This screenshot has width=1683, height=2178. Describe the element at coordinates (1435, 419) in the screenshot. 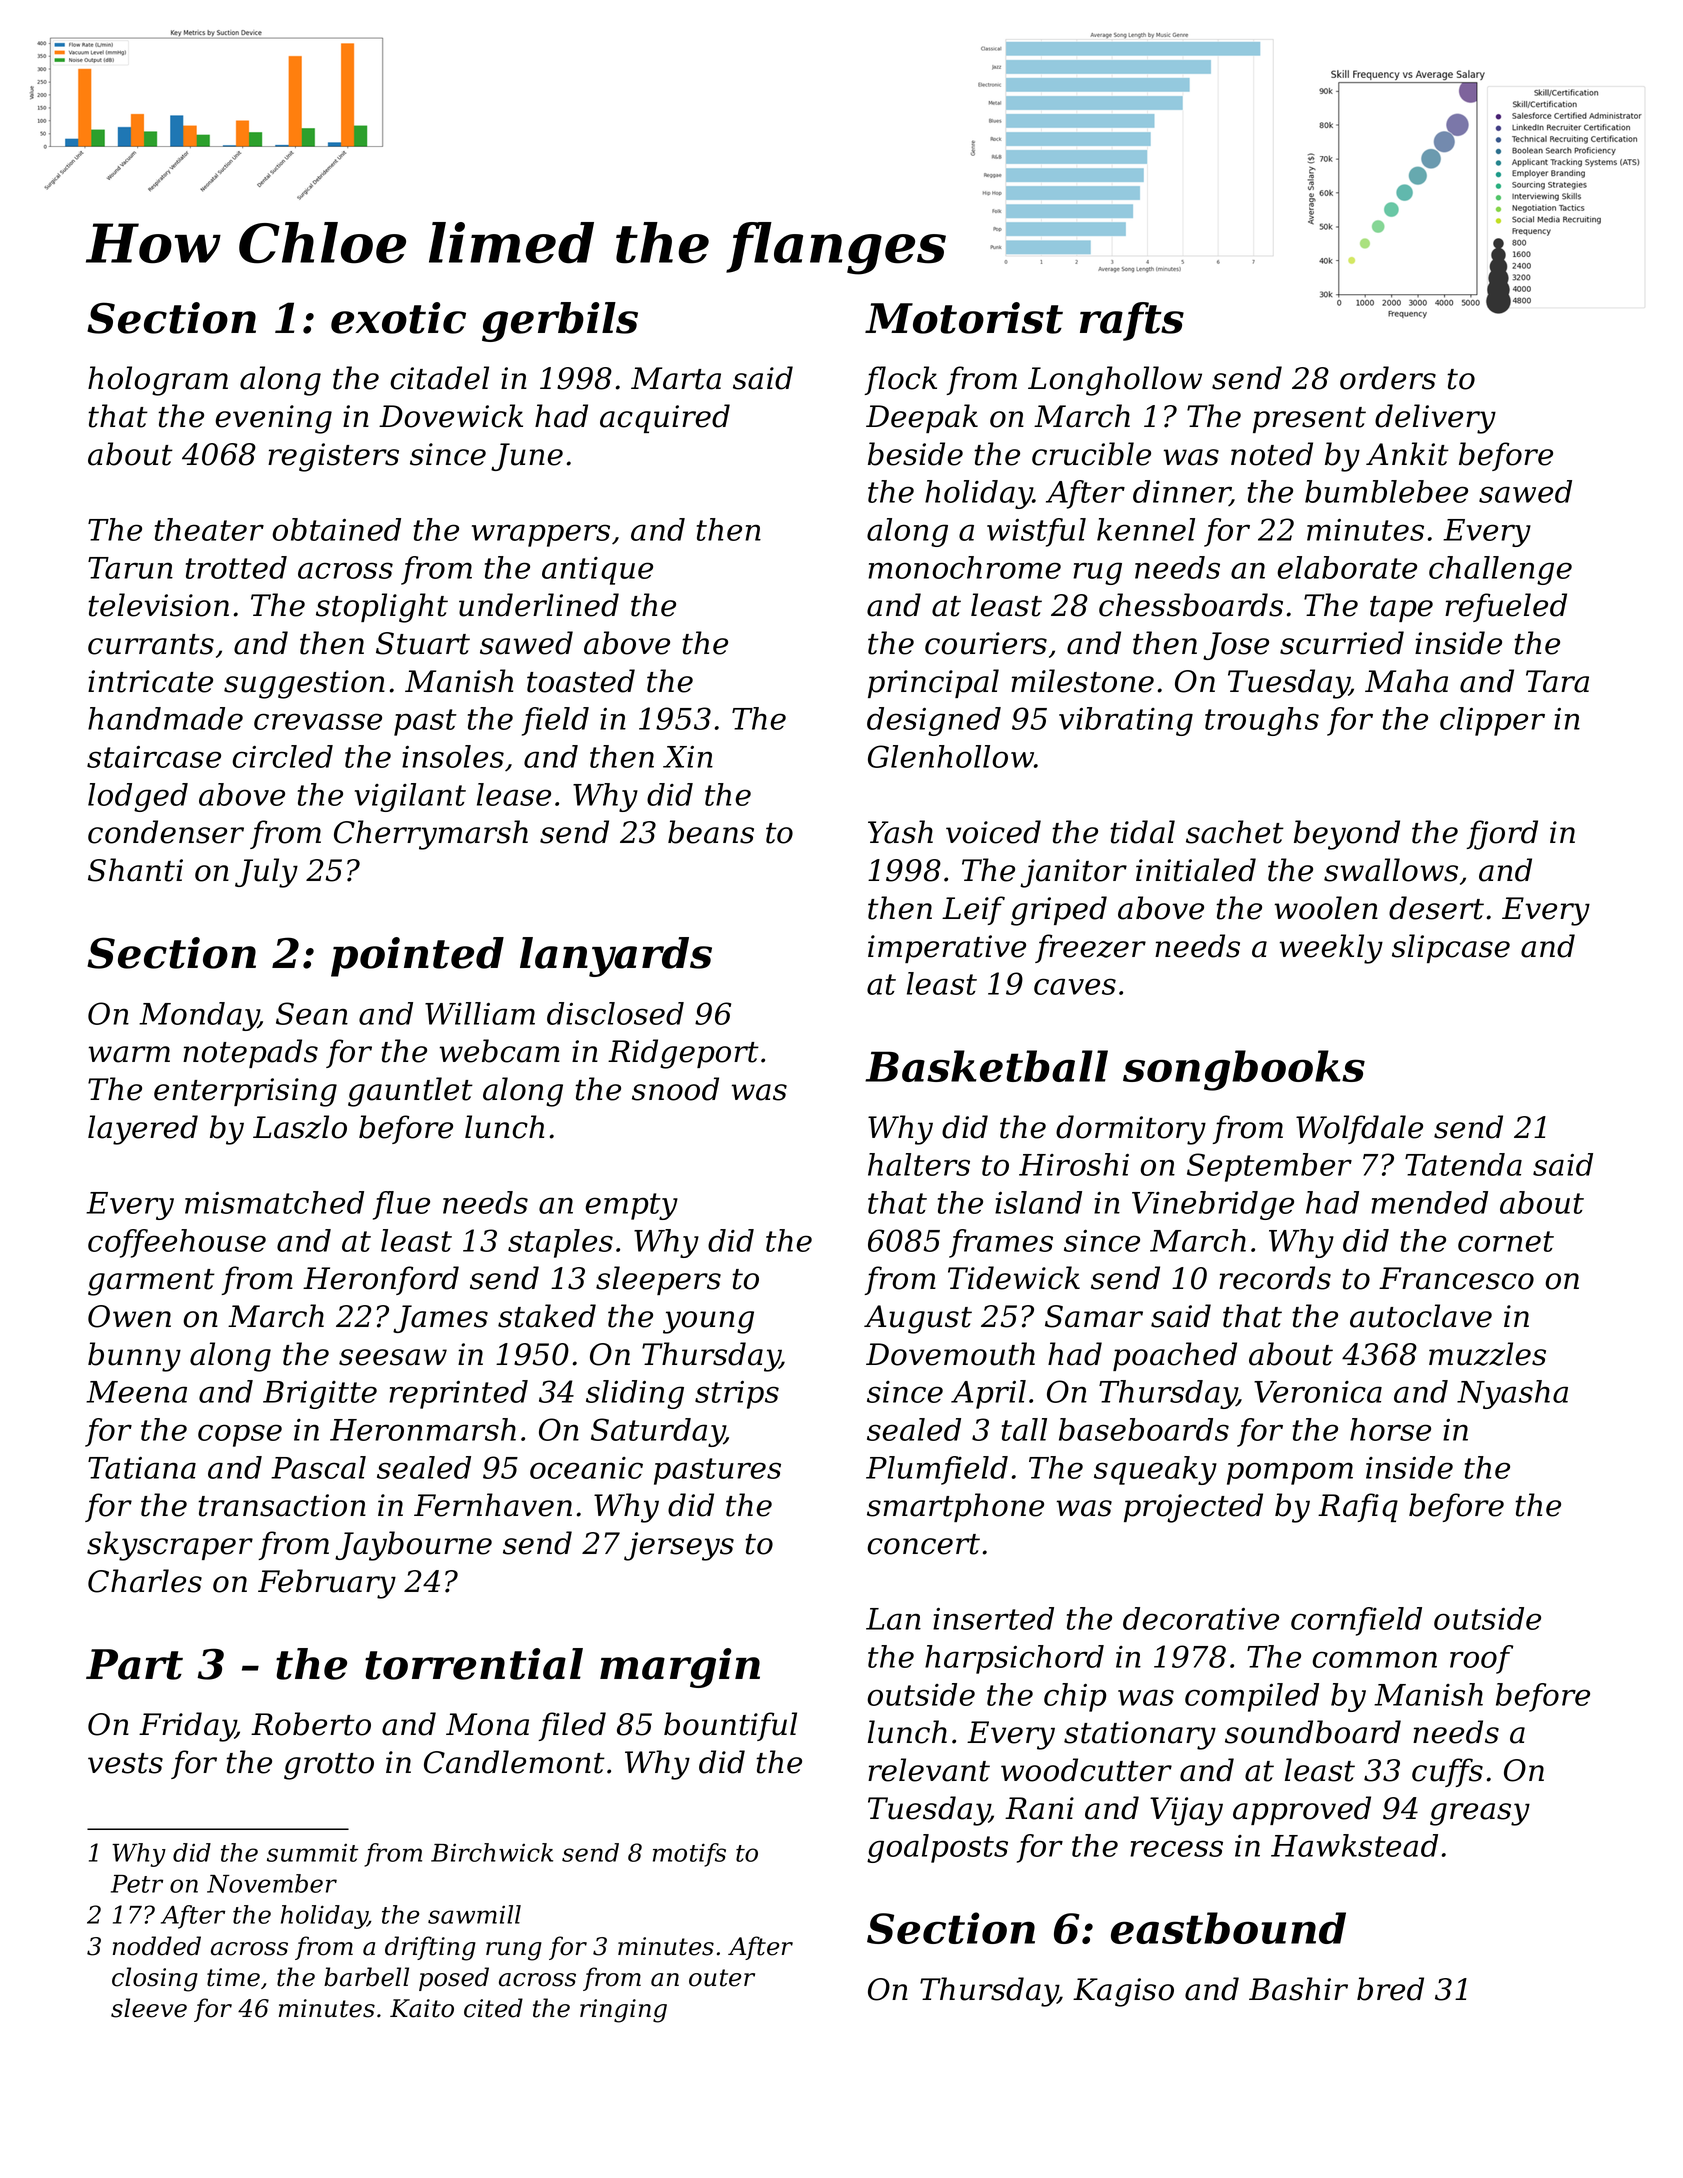

I see `delivery` at that location.
